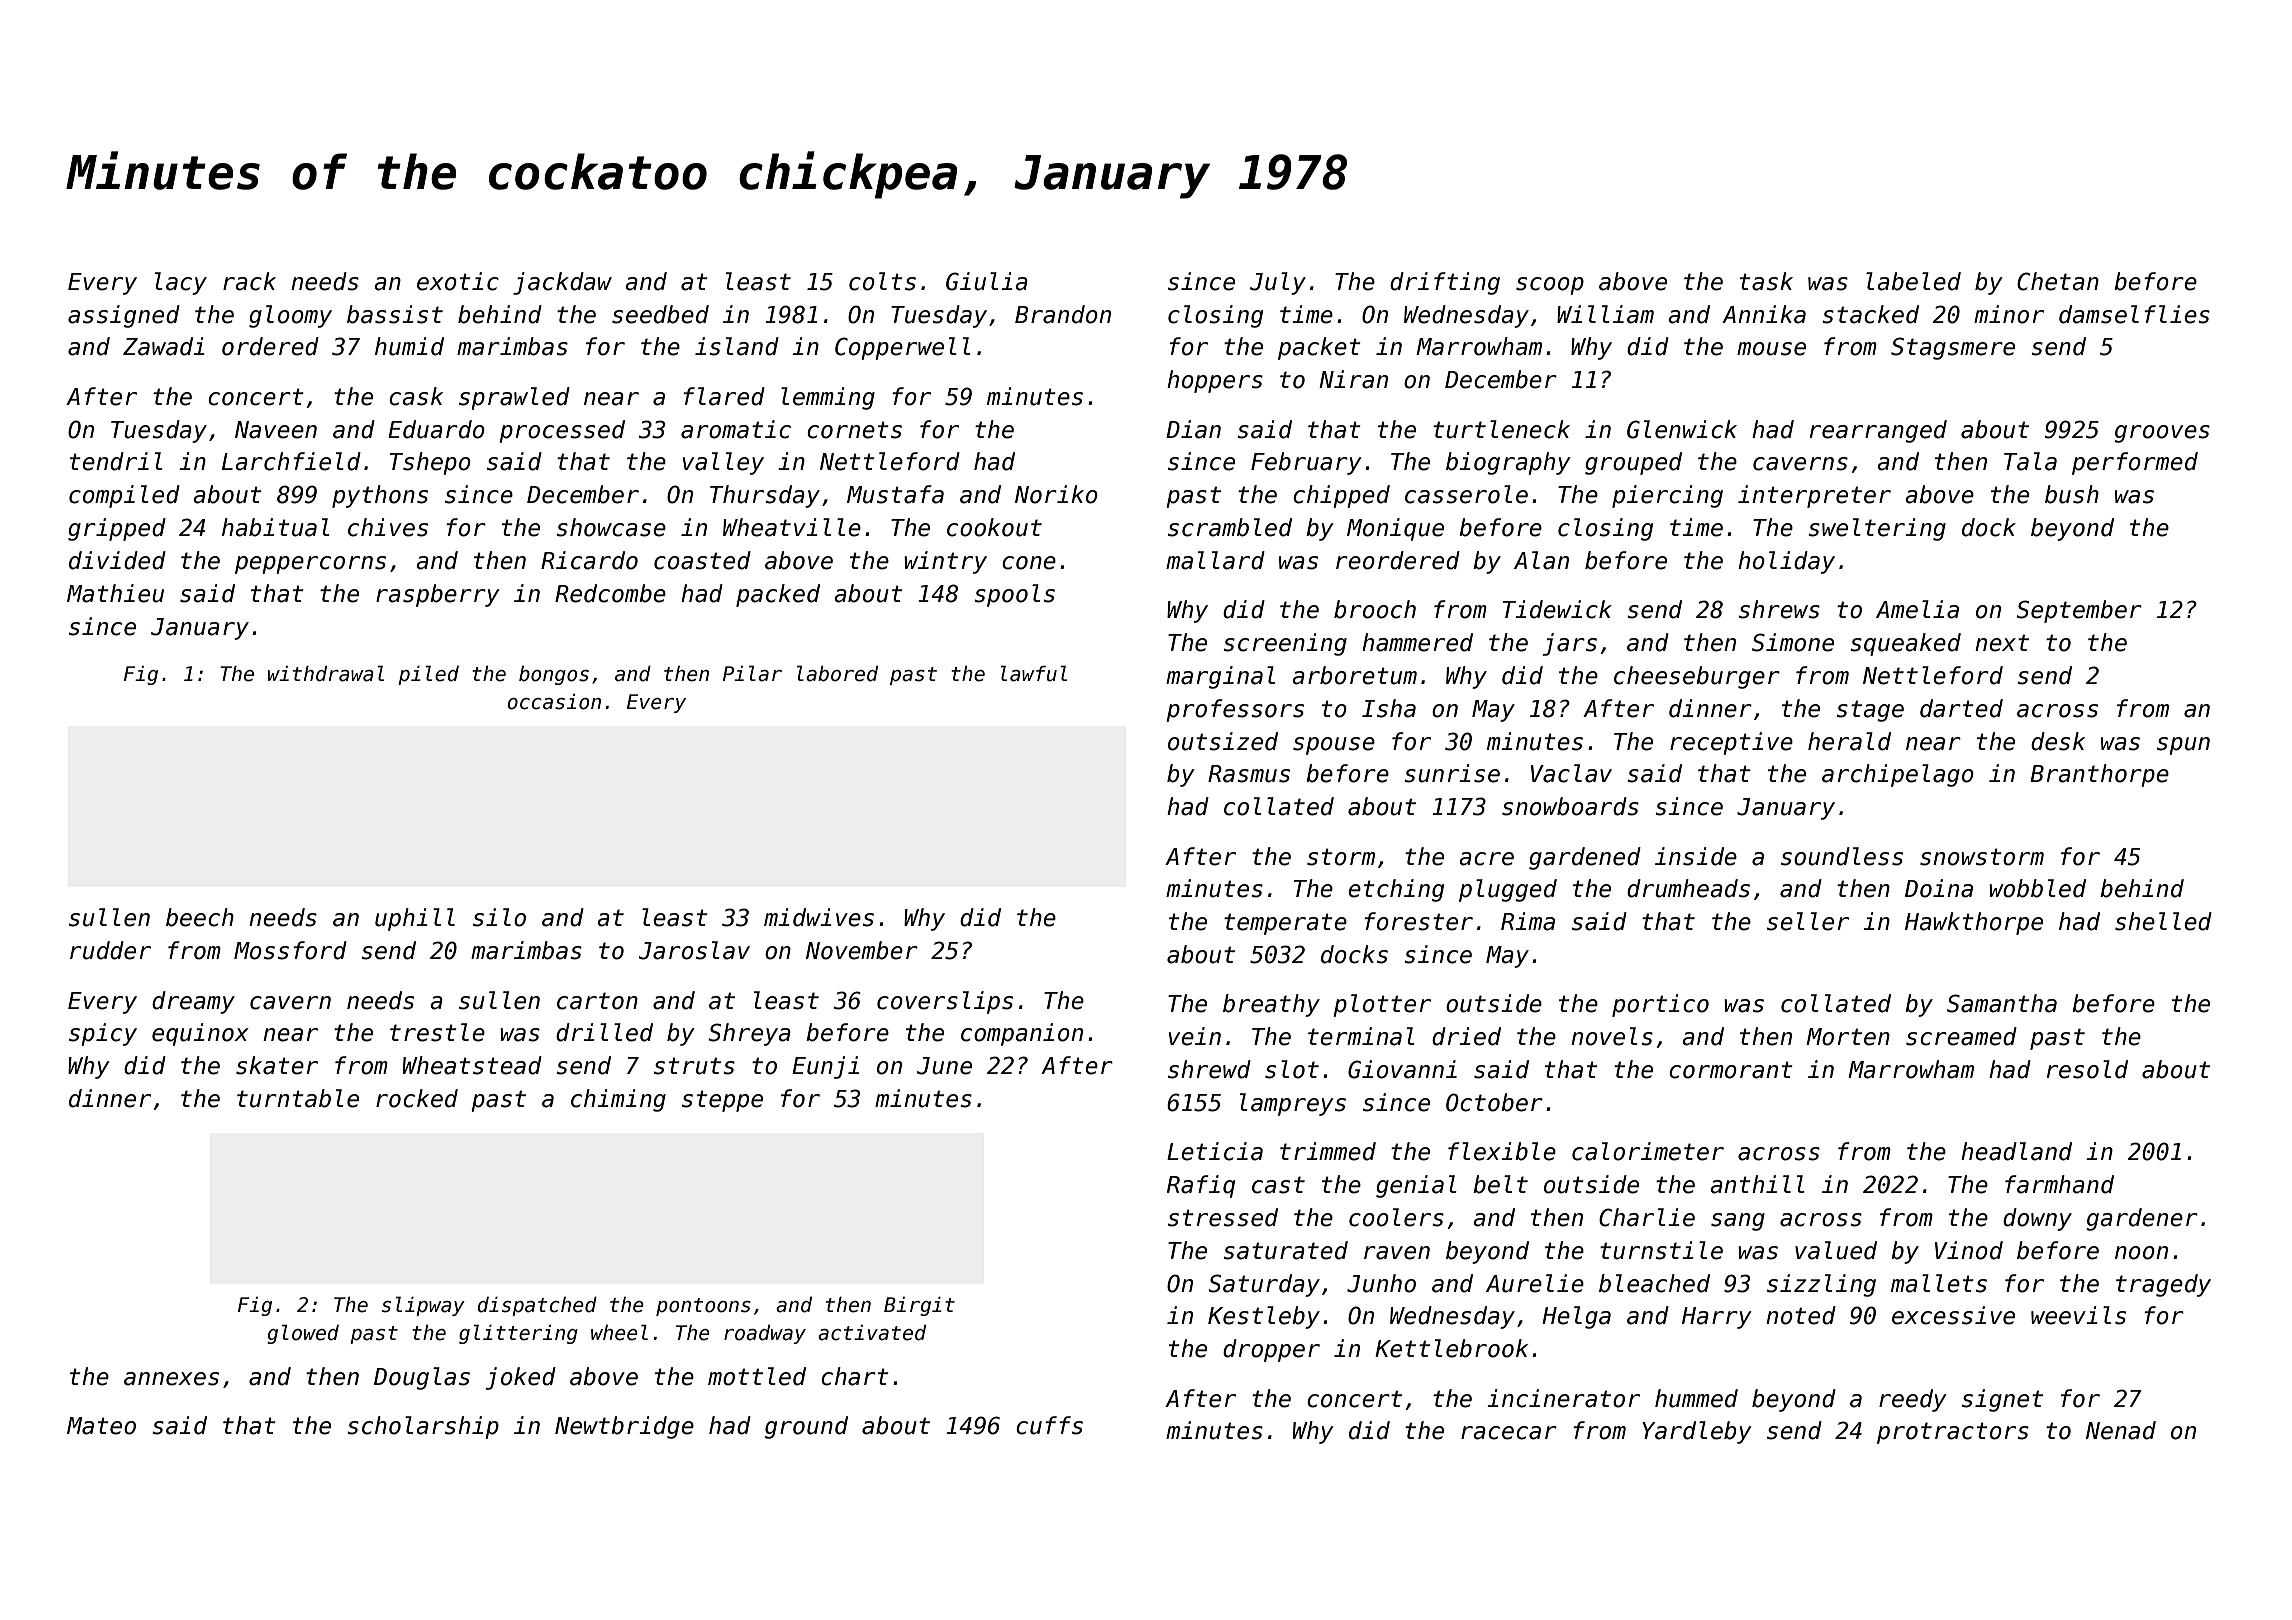 This page has height=1620, width=2292. Describe the element at coordinates (181, 283) in the page. I see `lacy` at that location.
